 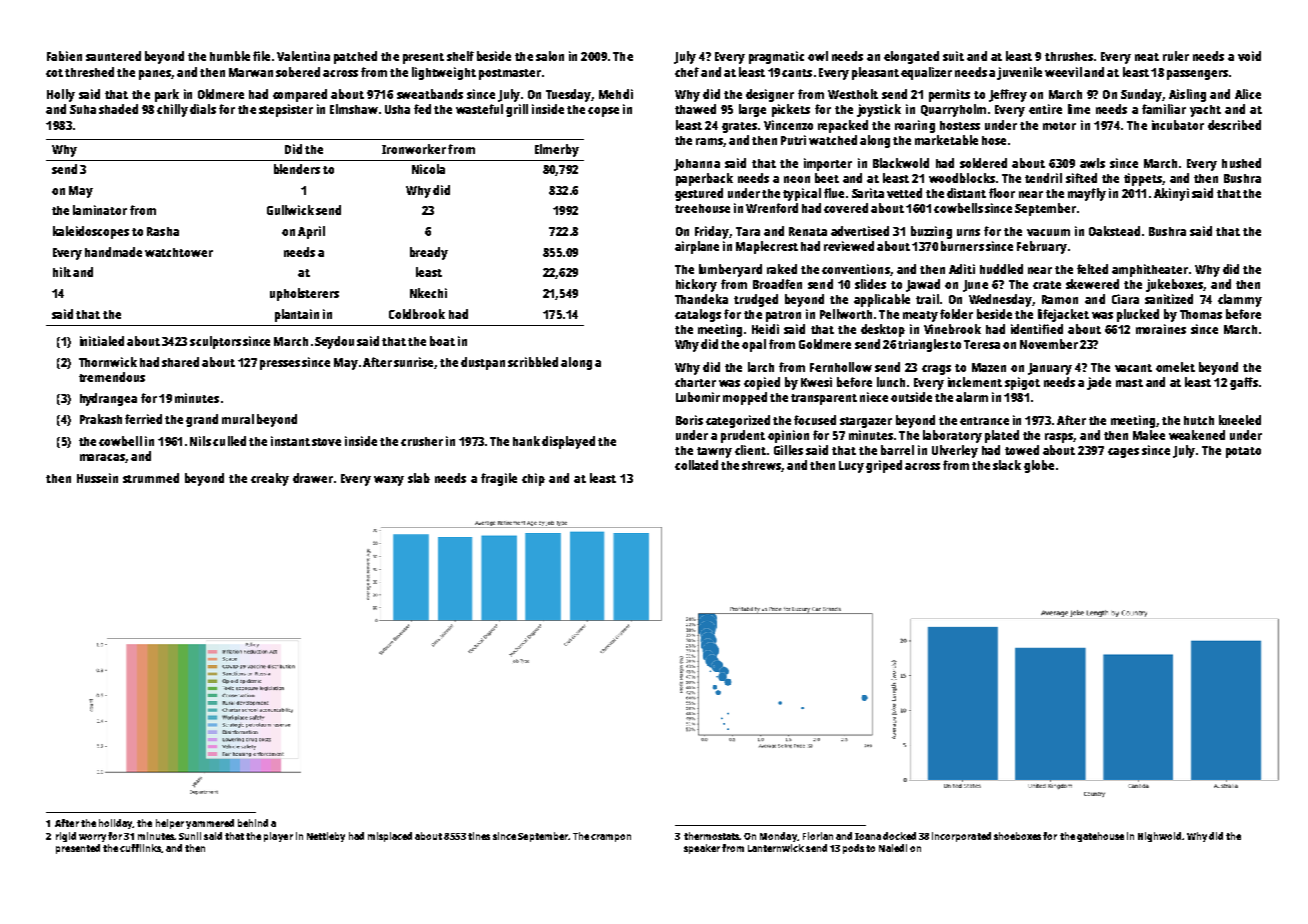 I want to click on waxy, so click(x=389, y=481).
